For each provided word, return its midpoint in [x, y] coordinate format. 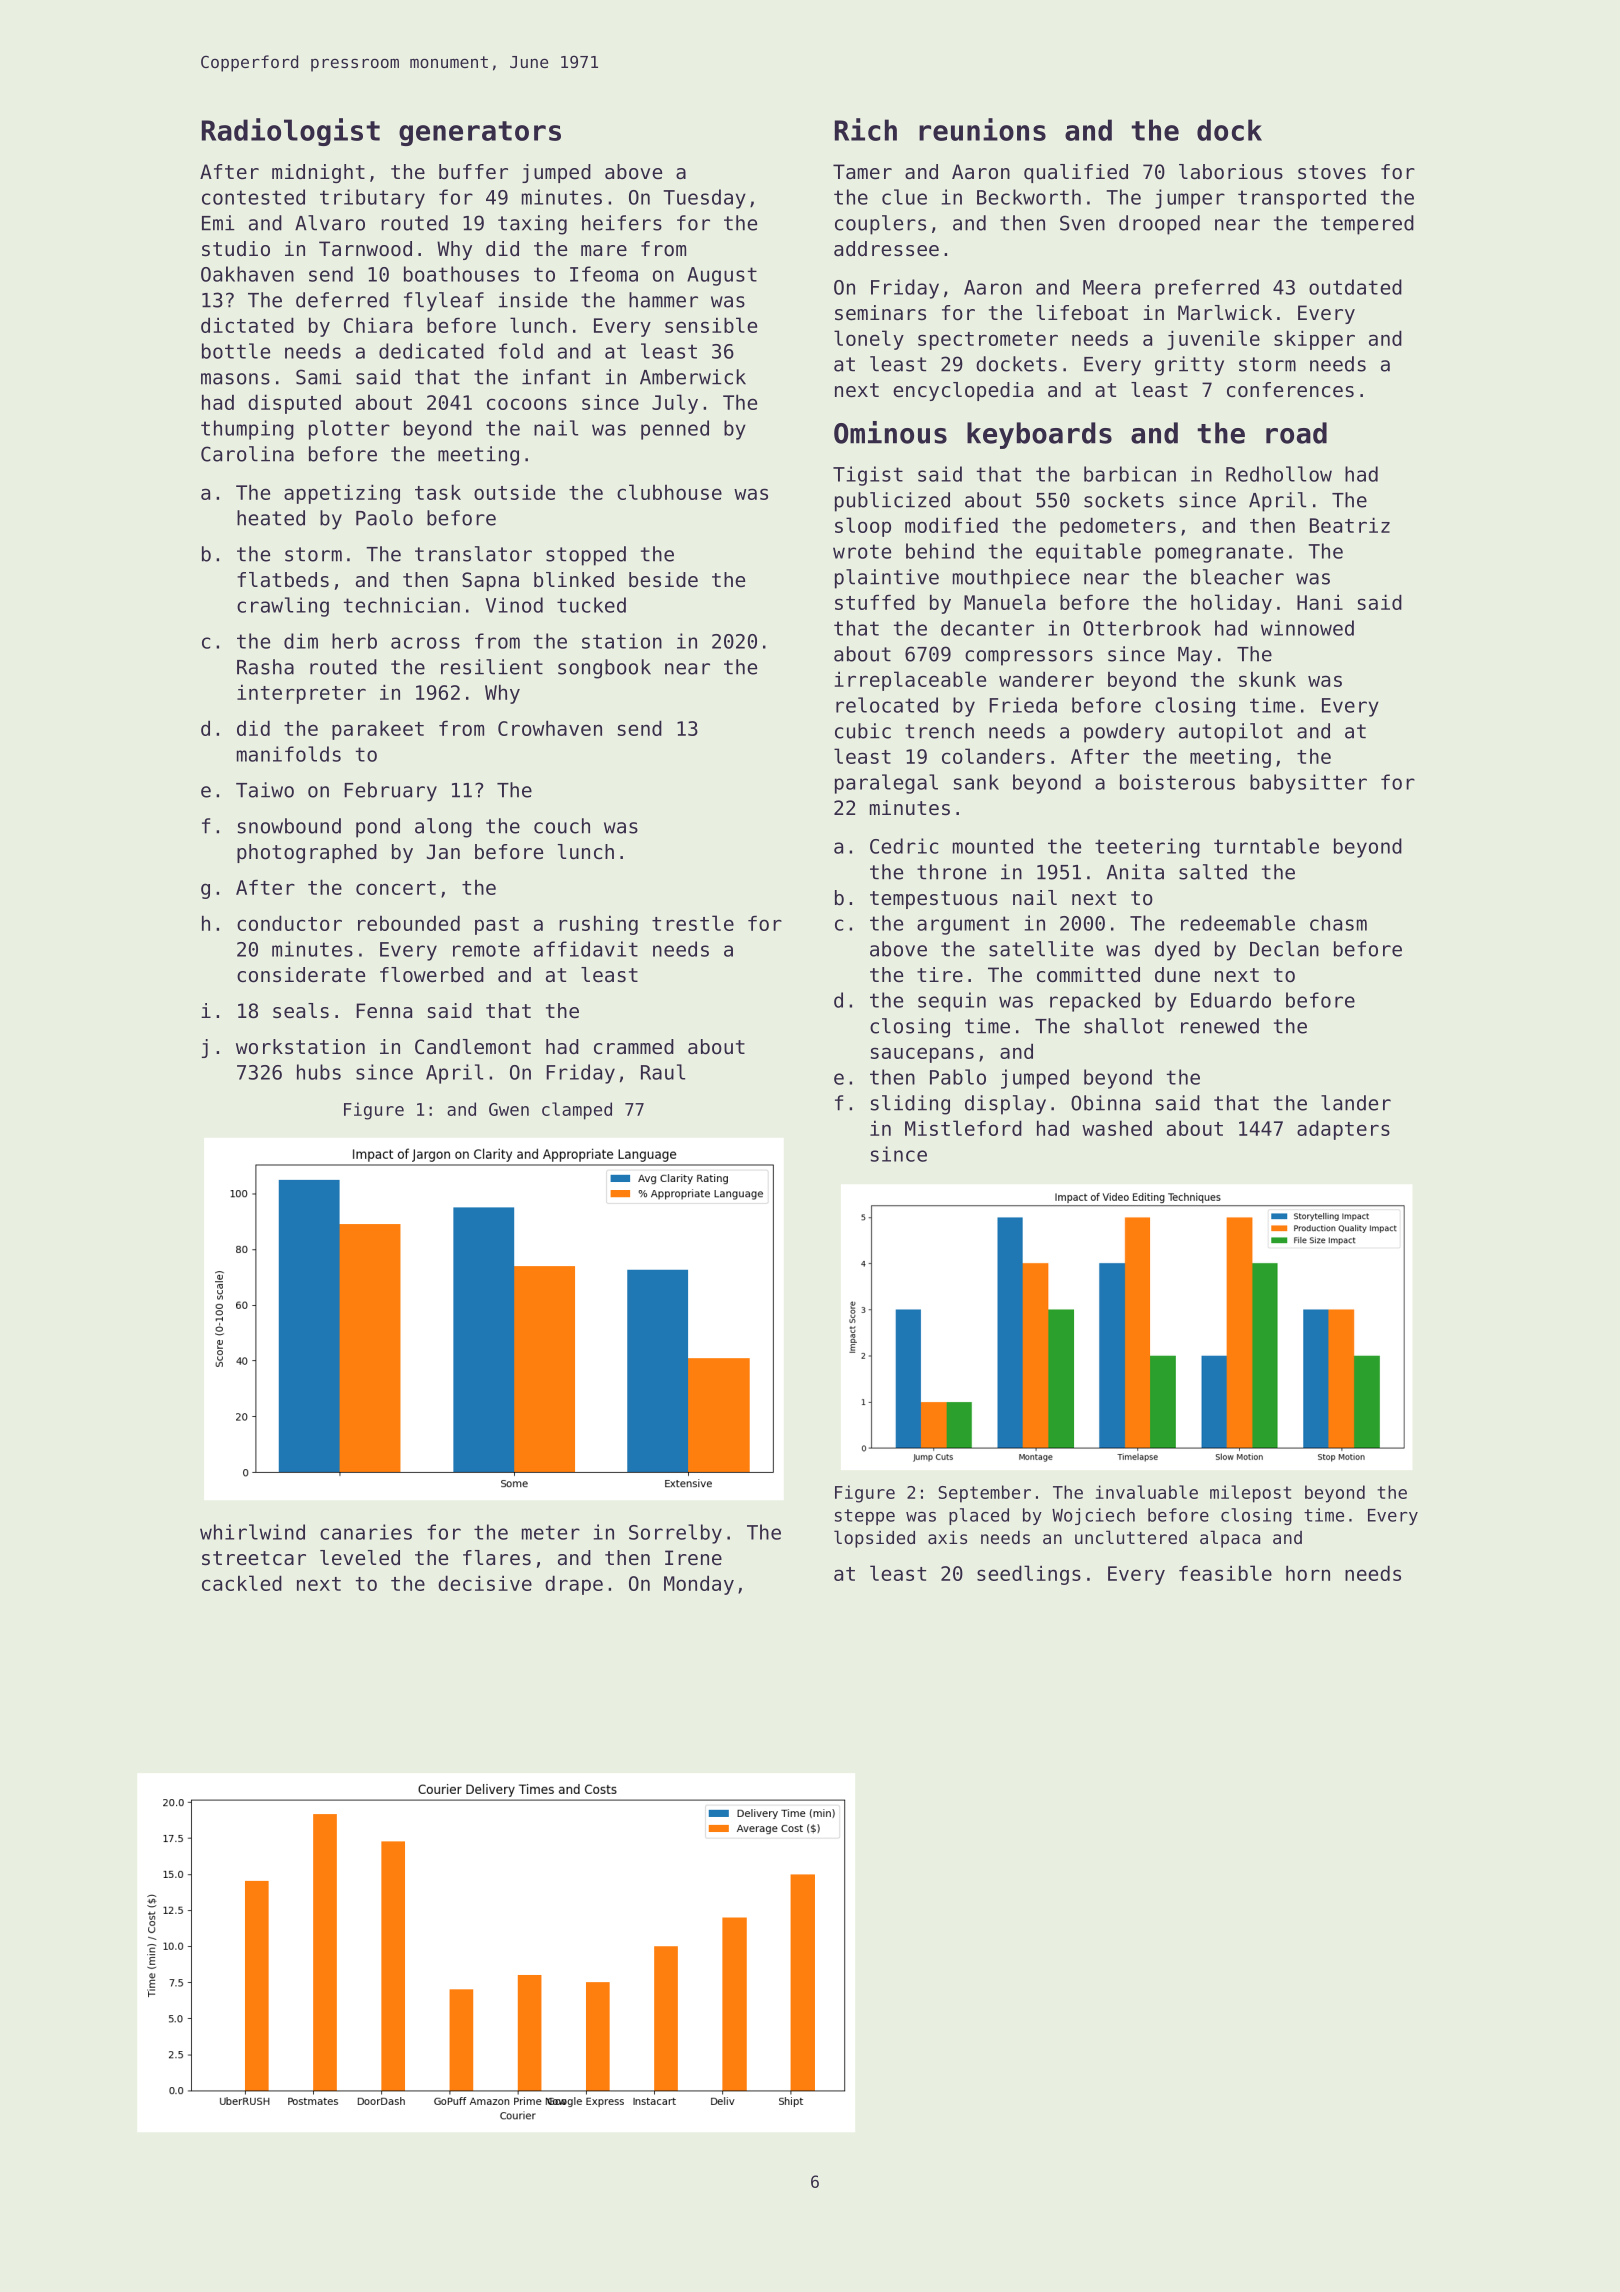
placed [979, 1516]
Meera [1111, 287]
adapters [1343, 1130]
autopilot [1231, 733]
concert [396, 888]
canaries [366, 1532]
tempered [1367, 225]
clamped [577, 1111]
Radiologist [291, 132]
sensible [711, 325]
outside [514, 492]
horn [1308, 1573]
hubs [319, 1072]
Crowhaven [550, 728]
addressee [886, 249]
